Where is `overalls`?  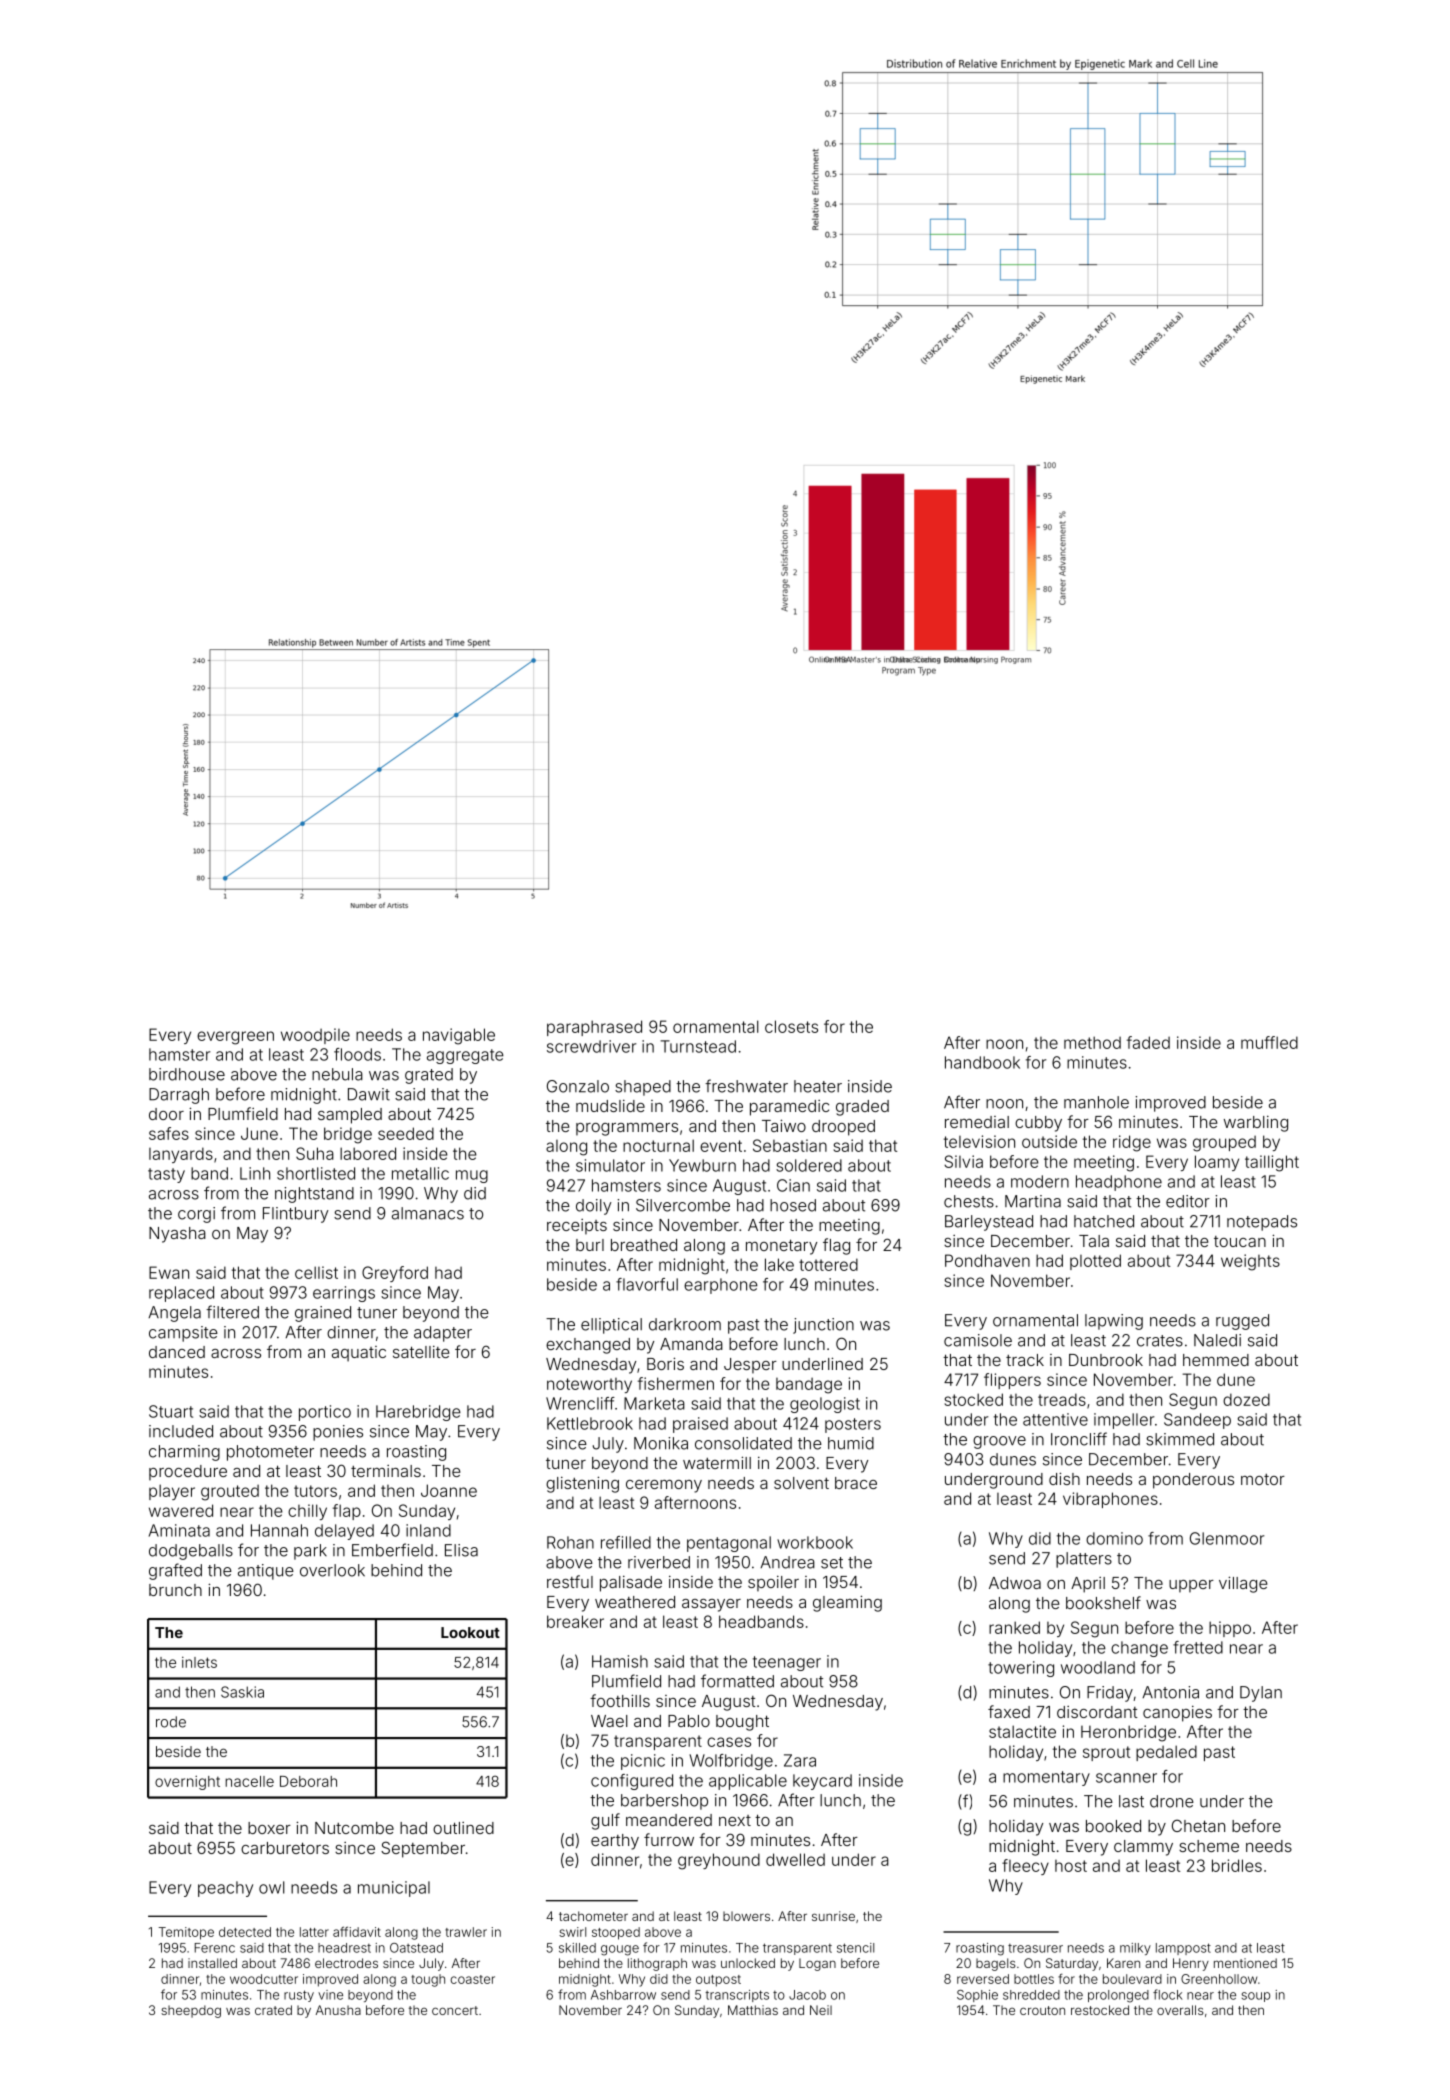 overalls is located at coordinates (1180, 2010).
